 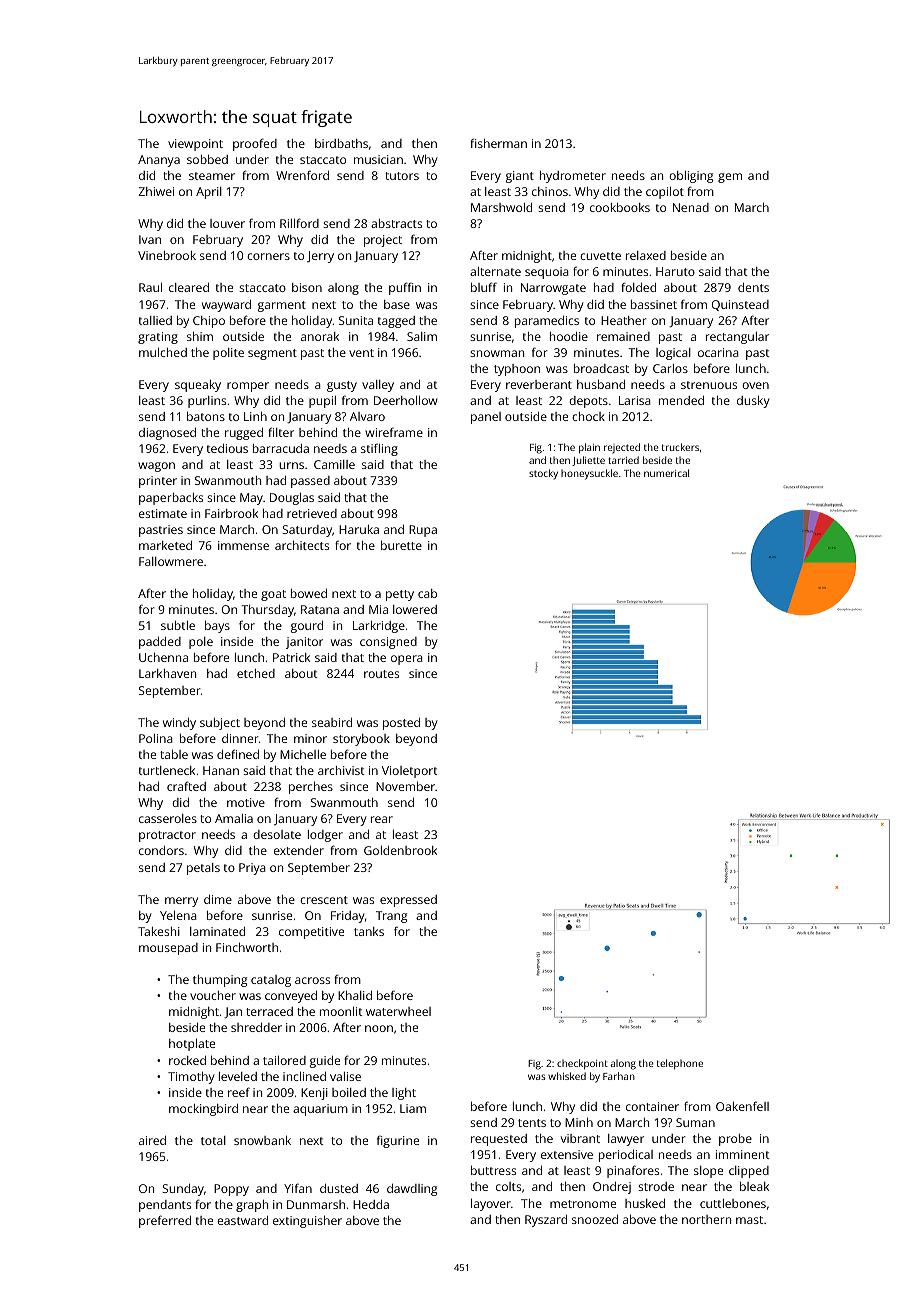 I want to click on subject, so click(x=220, y=724).
